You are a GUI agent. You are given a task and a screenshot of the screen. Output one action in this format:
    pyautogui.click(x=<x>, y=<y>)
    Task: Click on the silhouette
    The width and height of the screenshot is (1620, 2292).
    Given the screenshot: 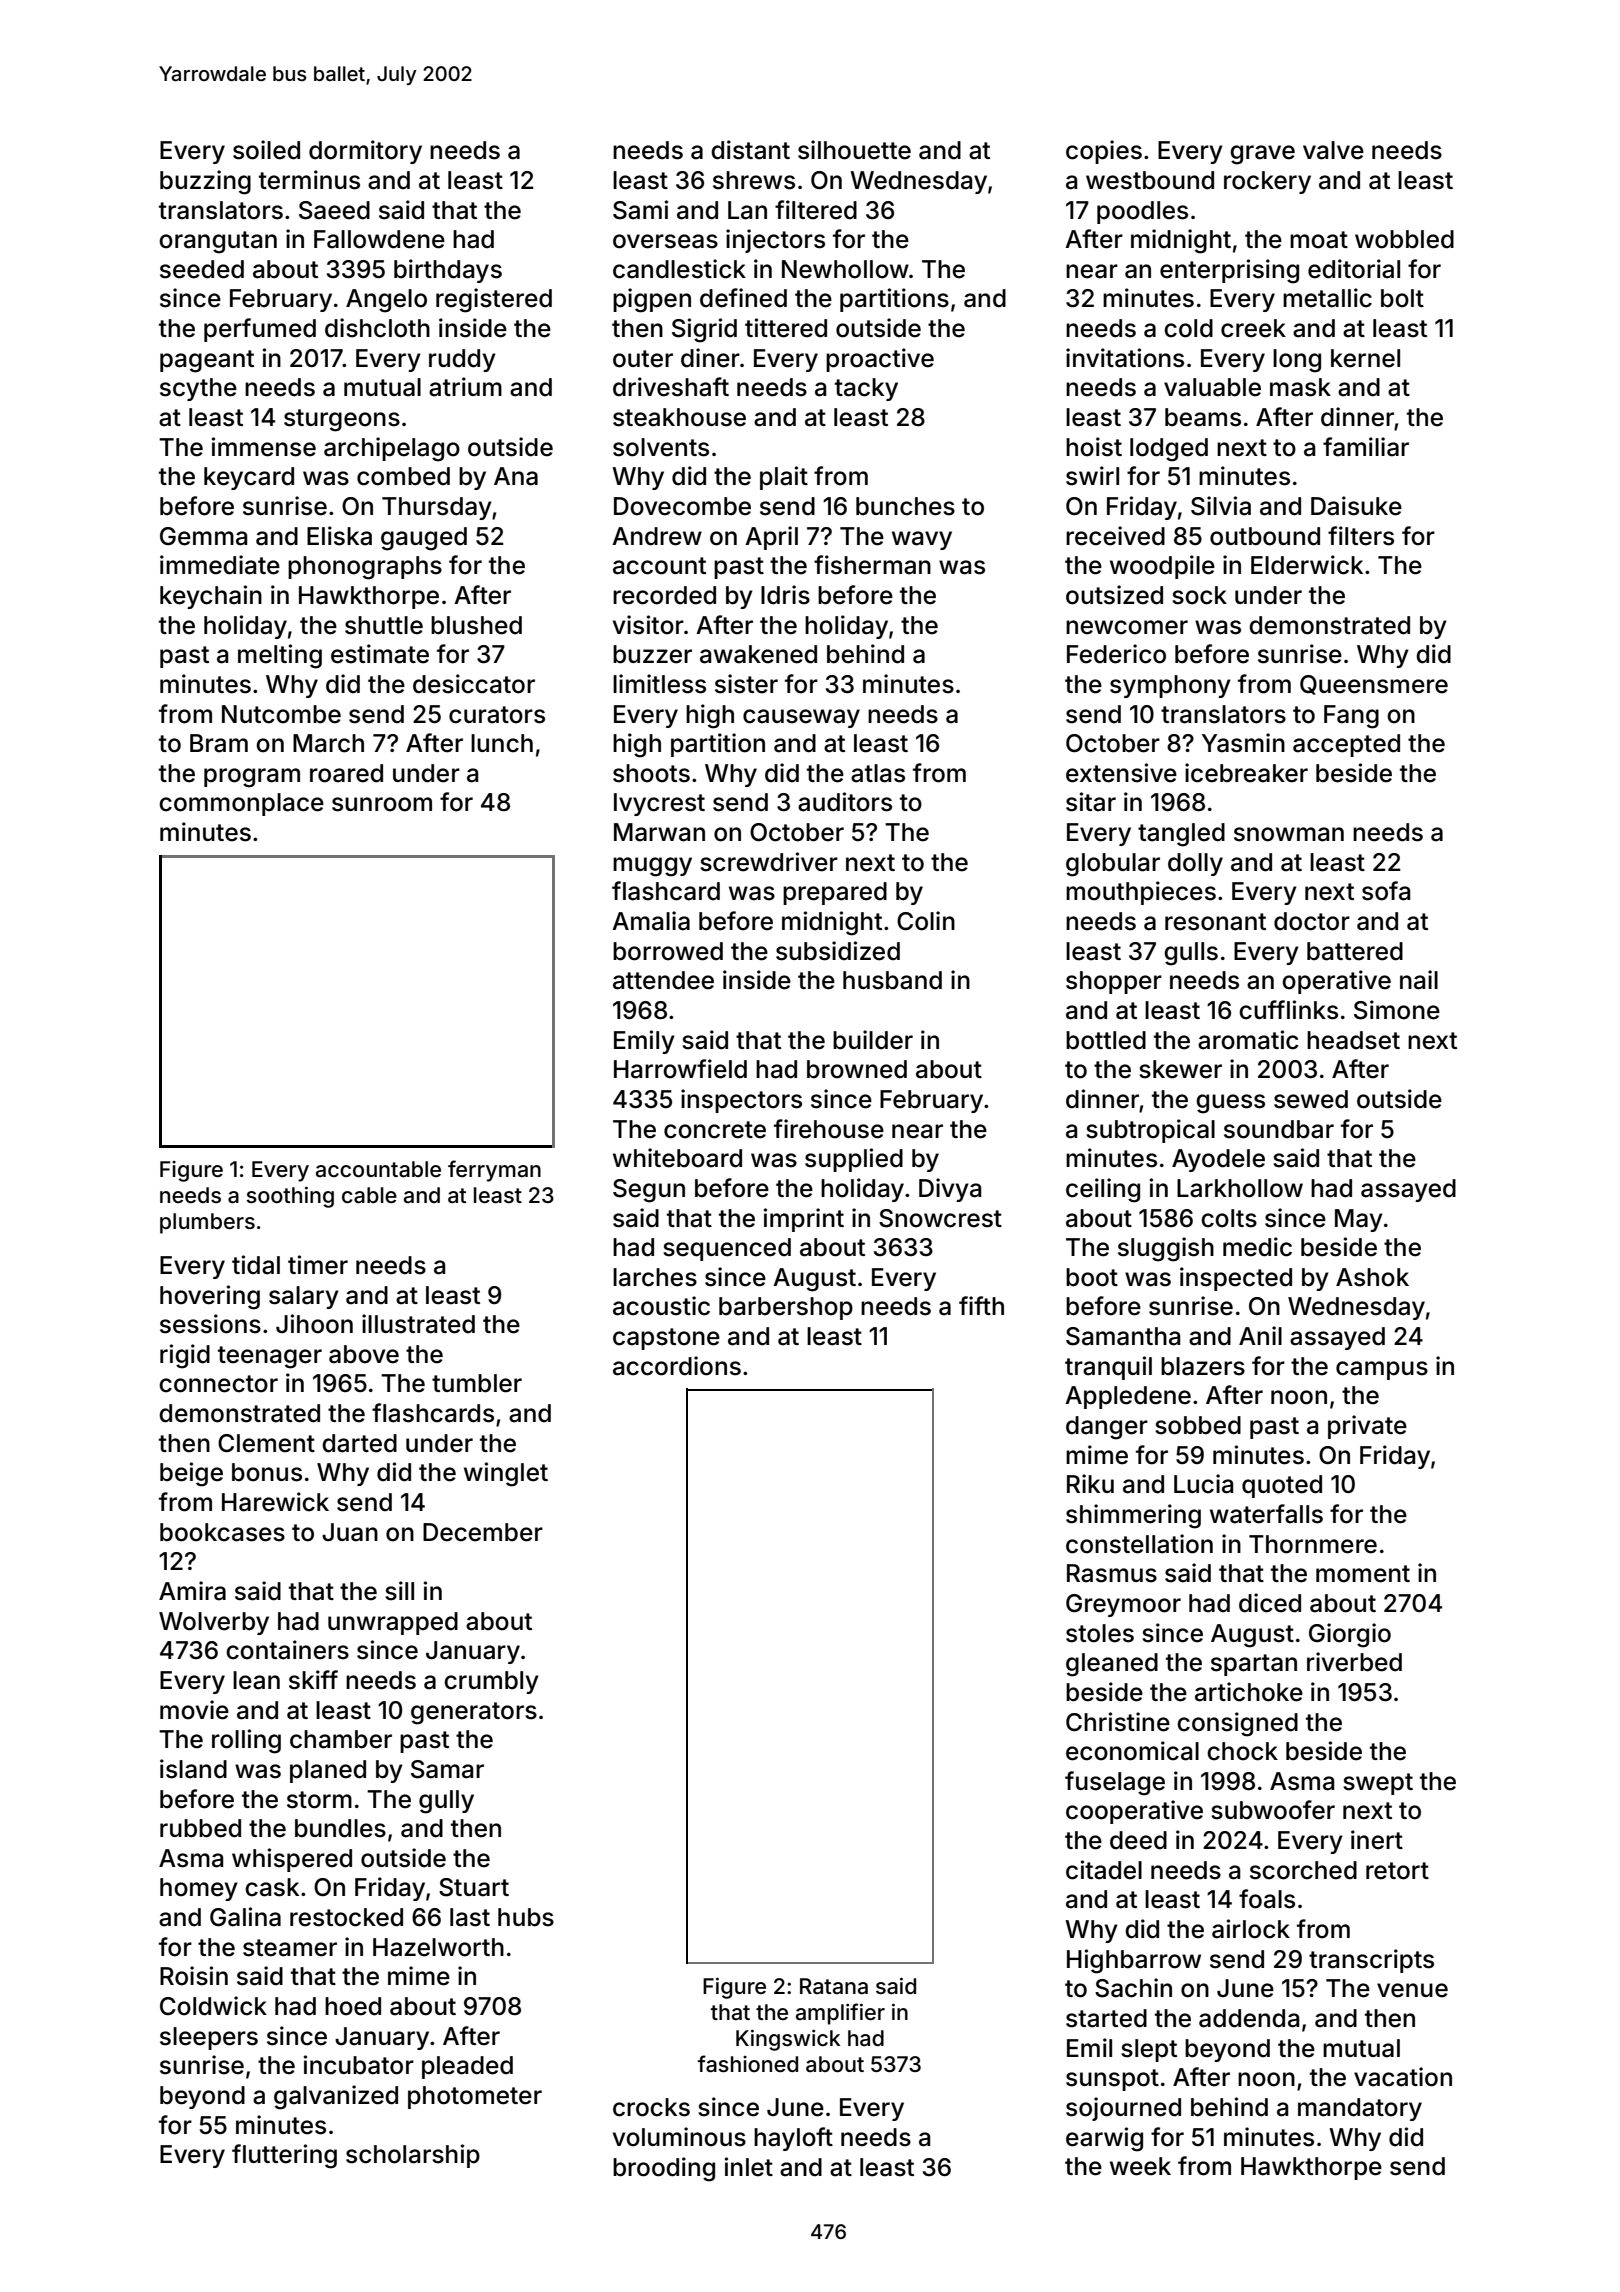 What is the action you would take?
    pyautogui.click(x=854, y=150)
